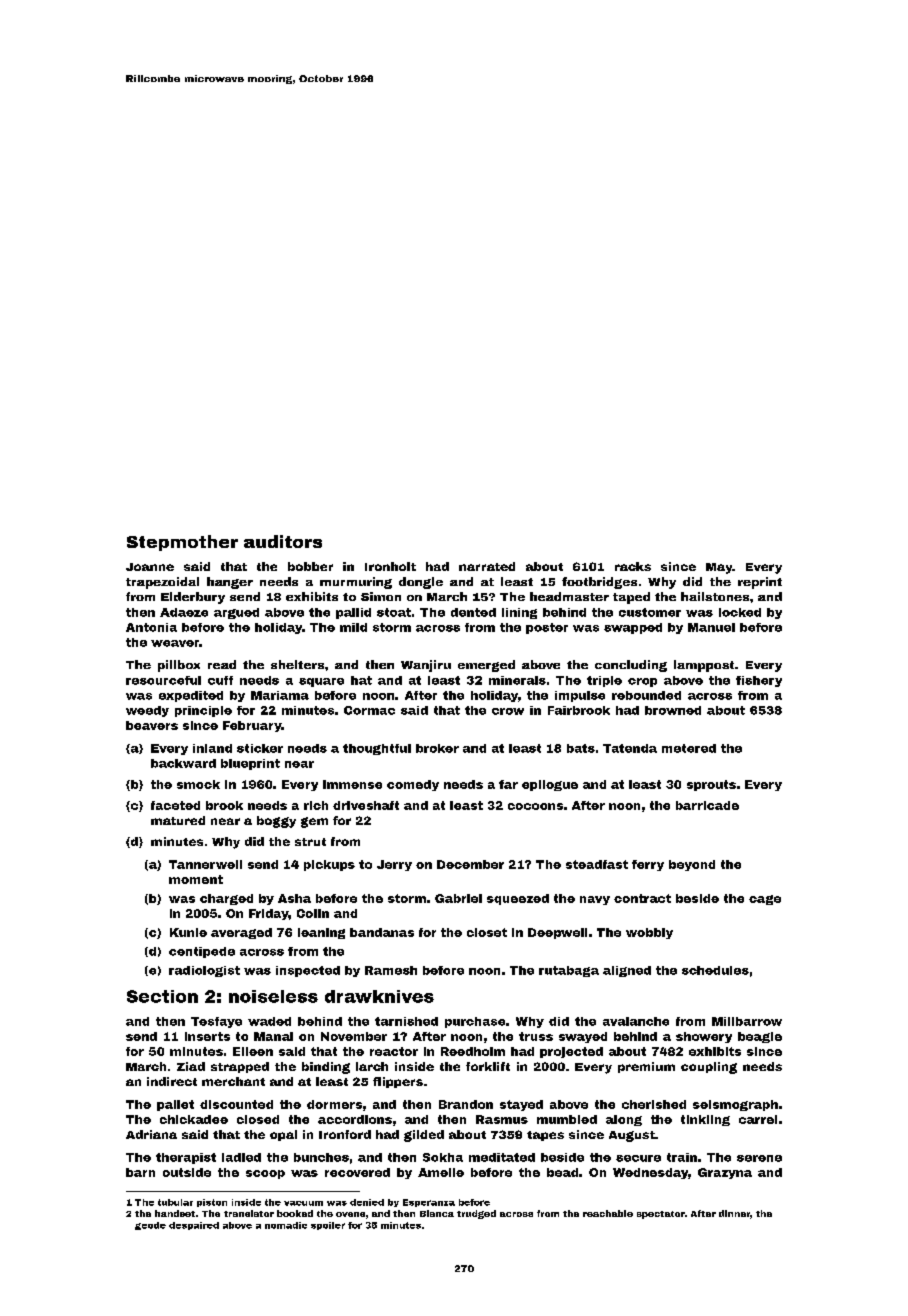 The image size is (908, 1316). Describe the element at coordinates (150, 1226) in the screenshot. I see `geode` at that location.
